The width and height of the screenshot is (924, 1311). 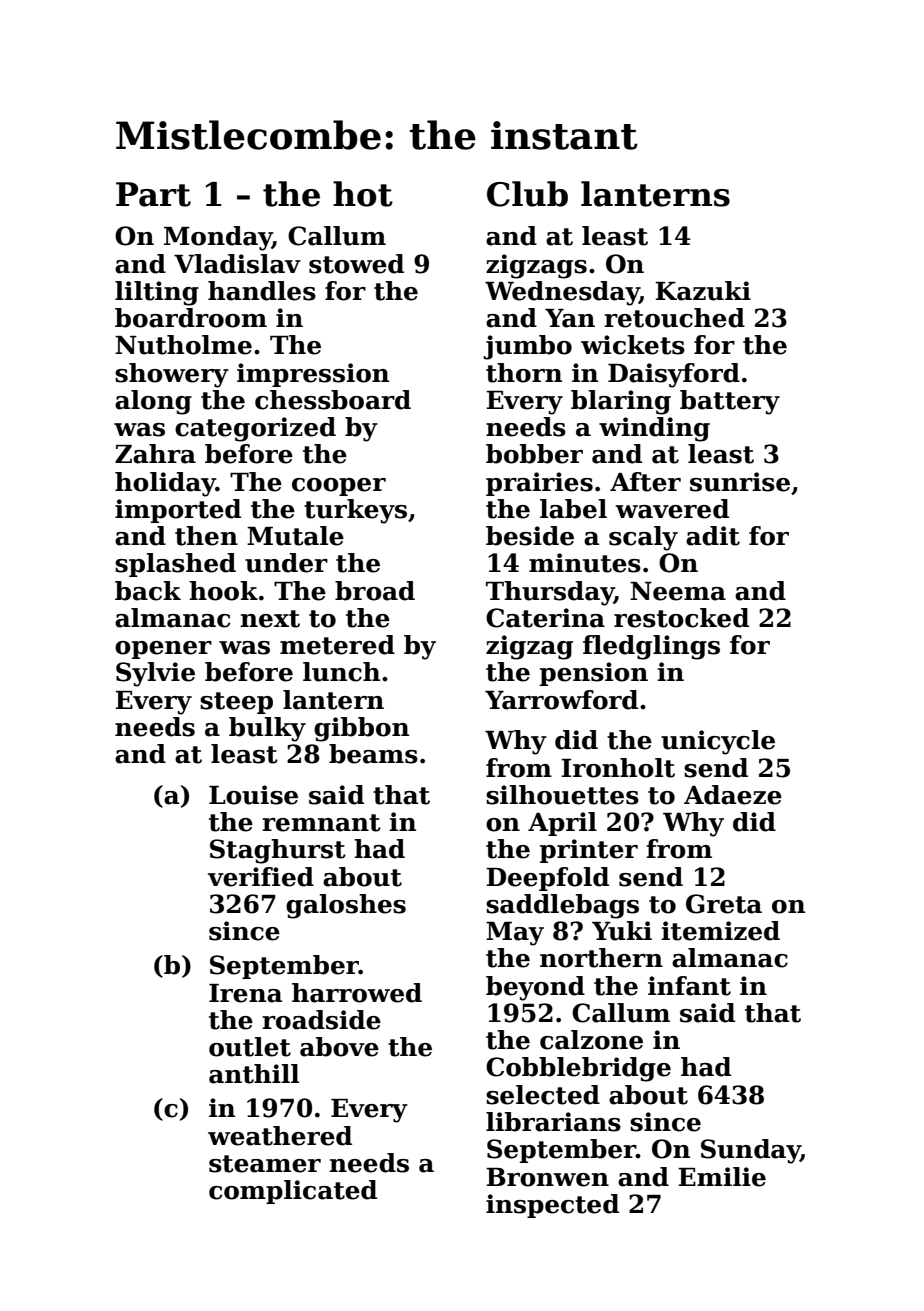 What do you see at coordinates (527, 194) in the screenshot?
I see `Club` at bounding box center [527, 194].
